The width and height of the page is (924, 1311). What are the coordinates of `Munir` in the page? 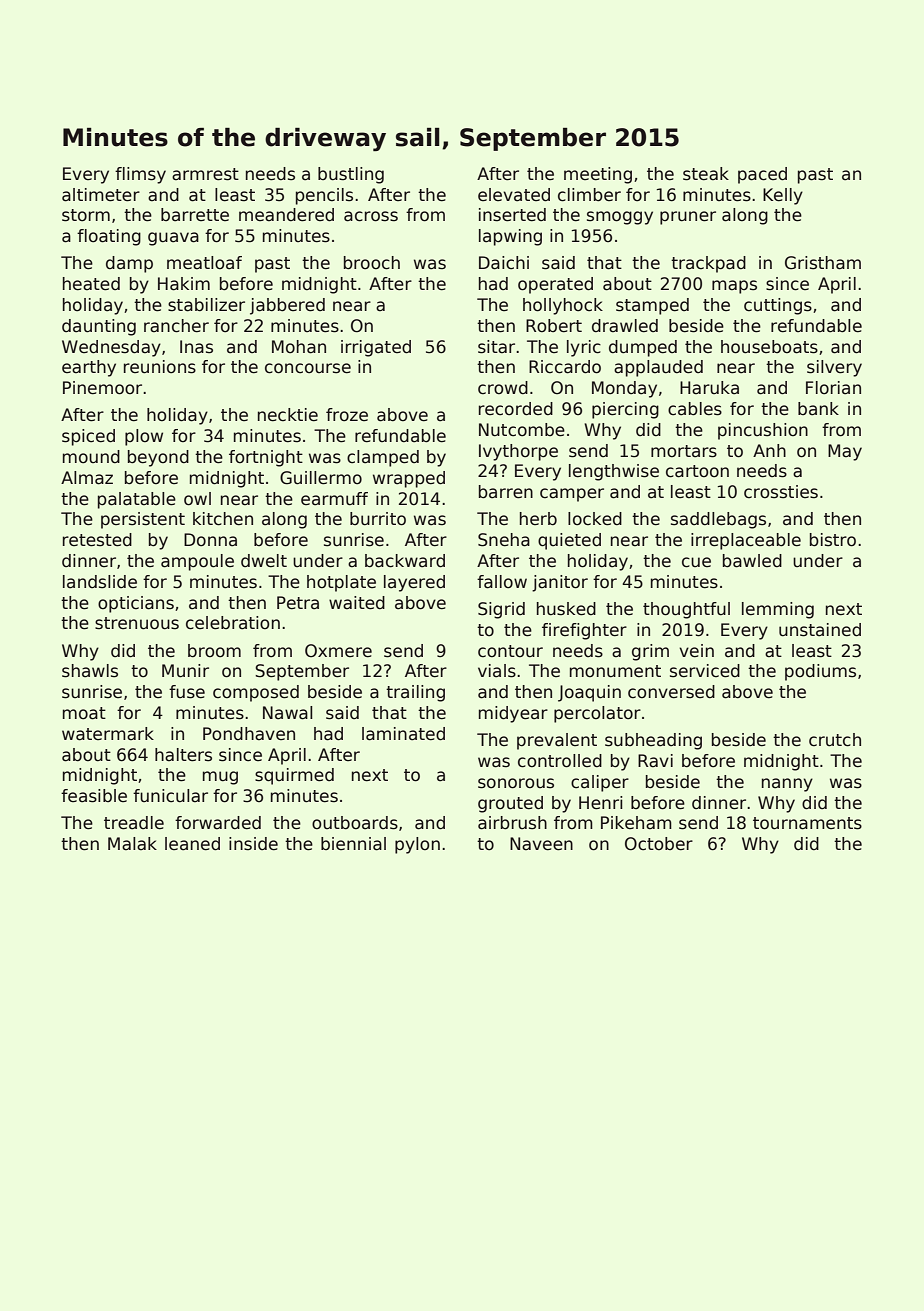 It's located at (185, 671).
